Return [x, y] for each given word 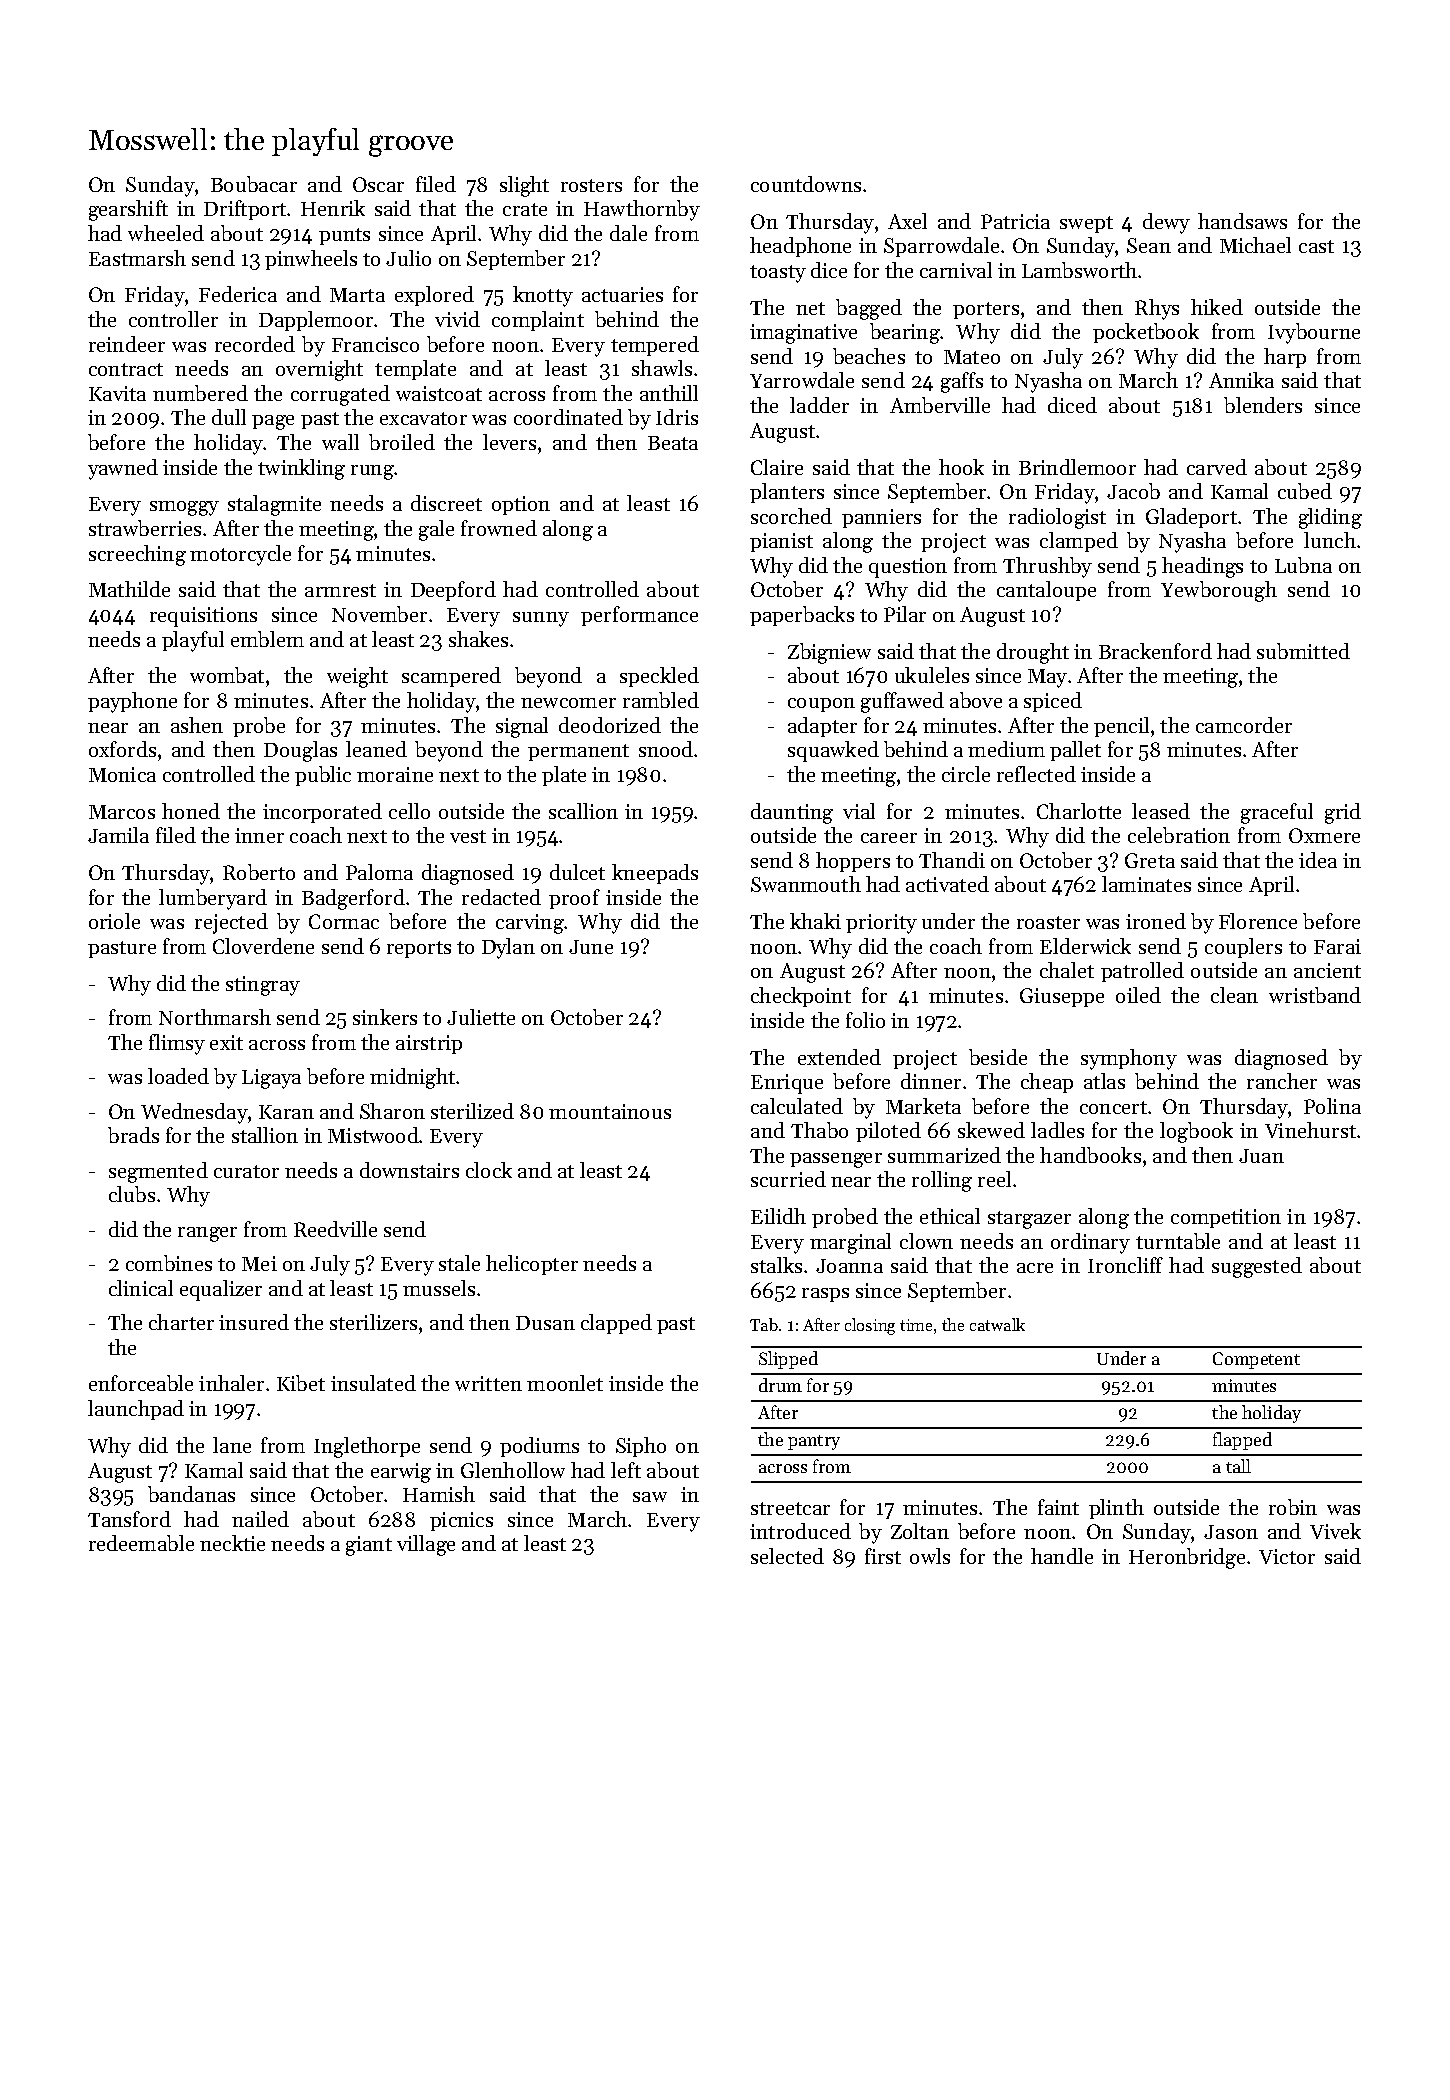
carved [1217, 467]
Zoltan [920, 1531]
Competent [1256, 1360]
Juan [1261, 1156]
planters [787, 493]
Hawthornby [642, 210]
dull [229, 417]
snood [666, 749]
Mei [259, 1263]
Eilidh [778, 1216]
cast [1316, 246]
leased [1161, 811]
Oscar [378, 184]
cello [409, 811]
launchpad [136, 1410]
